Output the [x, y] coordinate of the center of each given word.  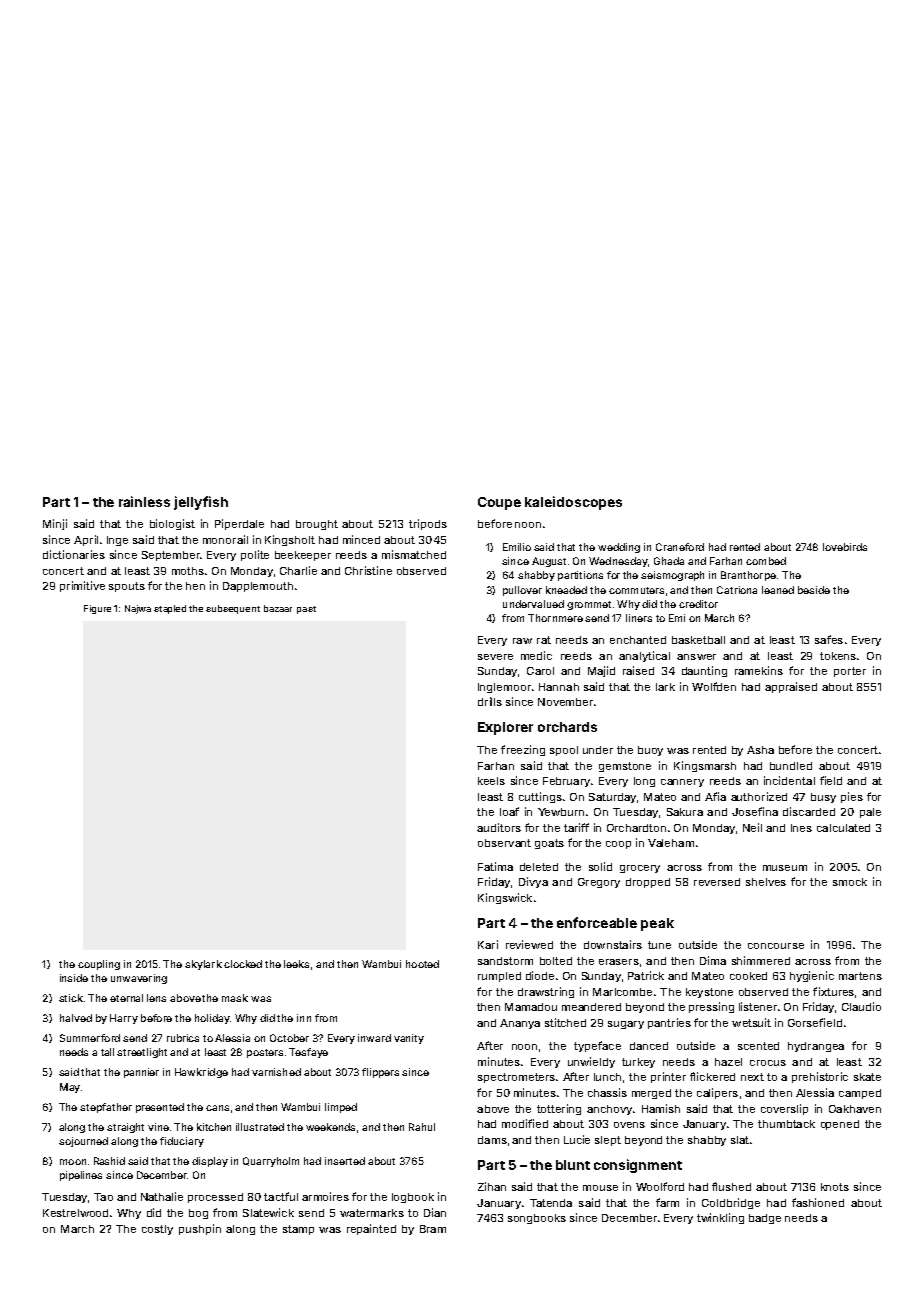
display [210, 1162]
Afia [715, 796]
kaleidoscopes [573, 503]
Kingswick [505, 898]
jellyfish [201, 503]
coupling [99, 965]
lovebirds [845, 547]
